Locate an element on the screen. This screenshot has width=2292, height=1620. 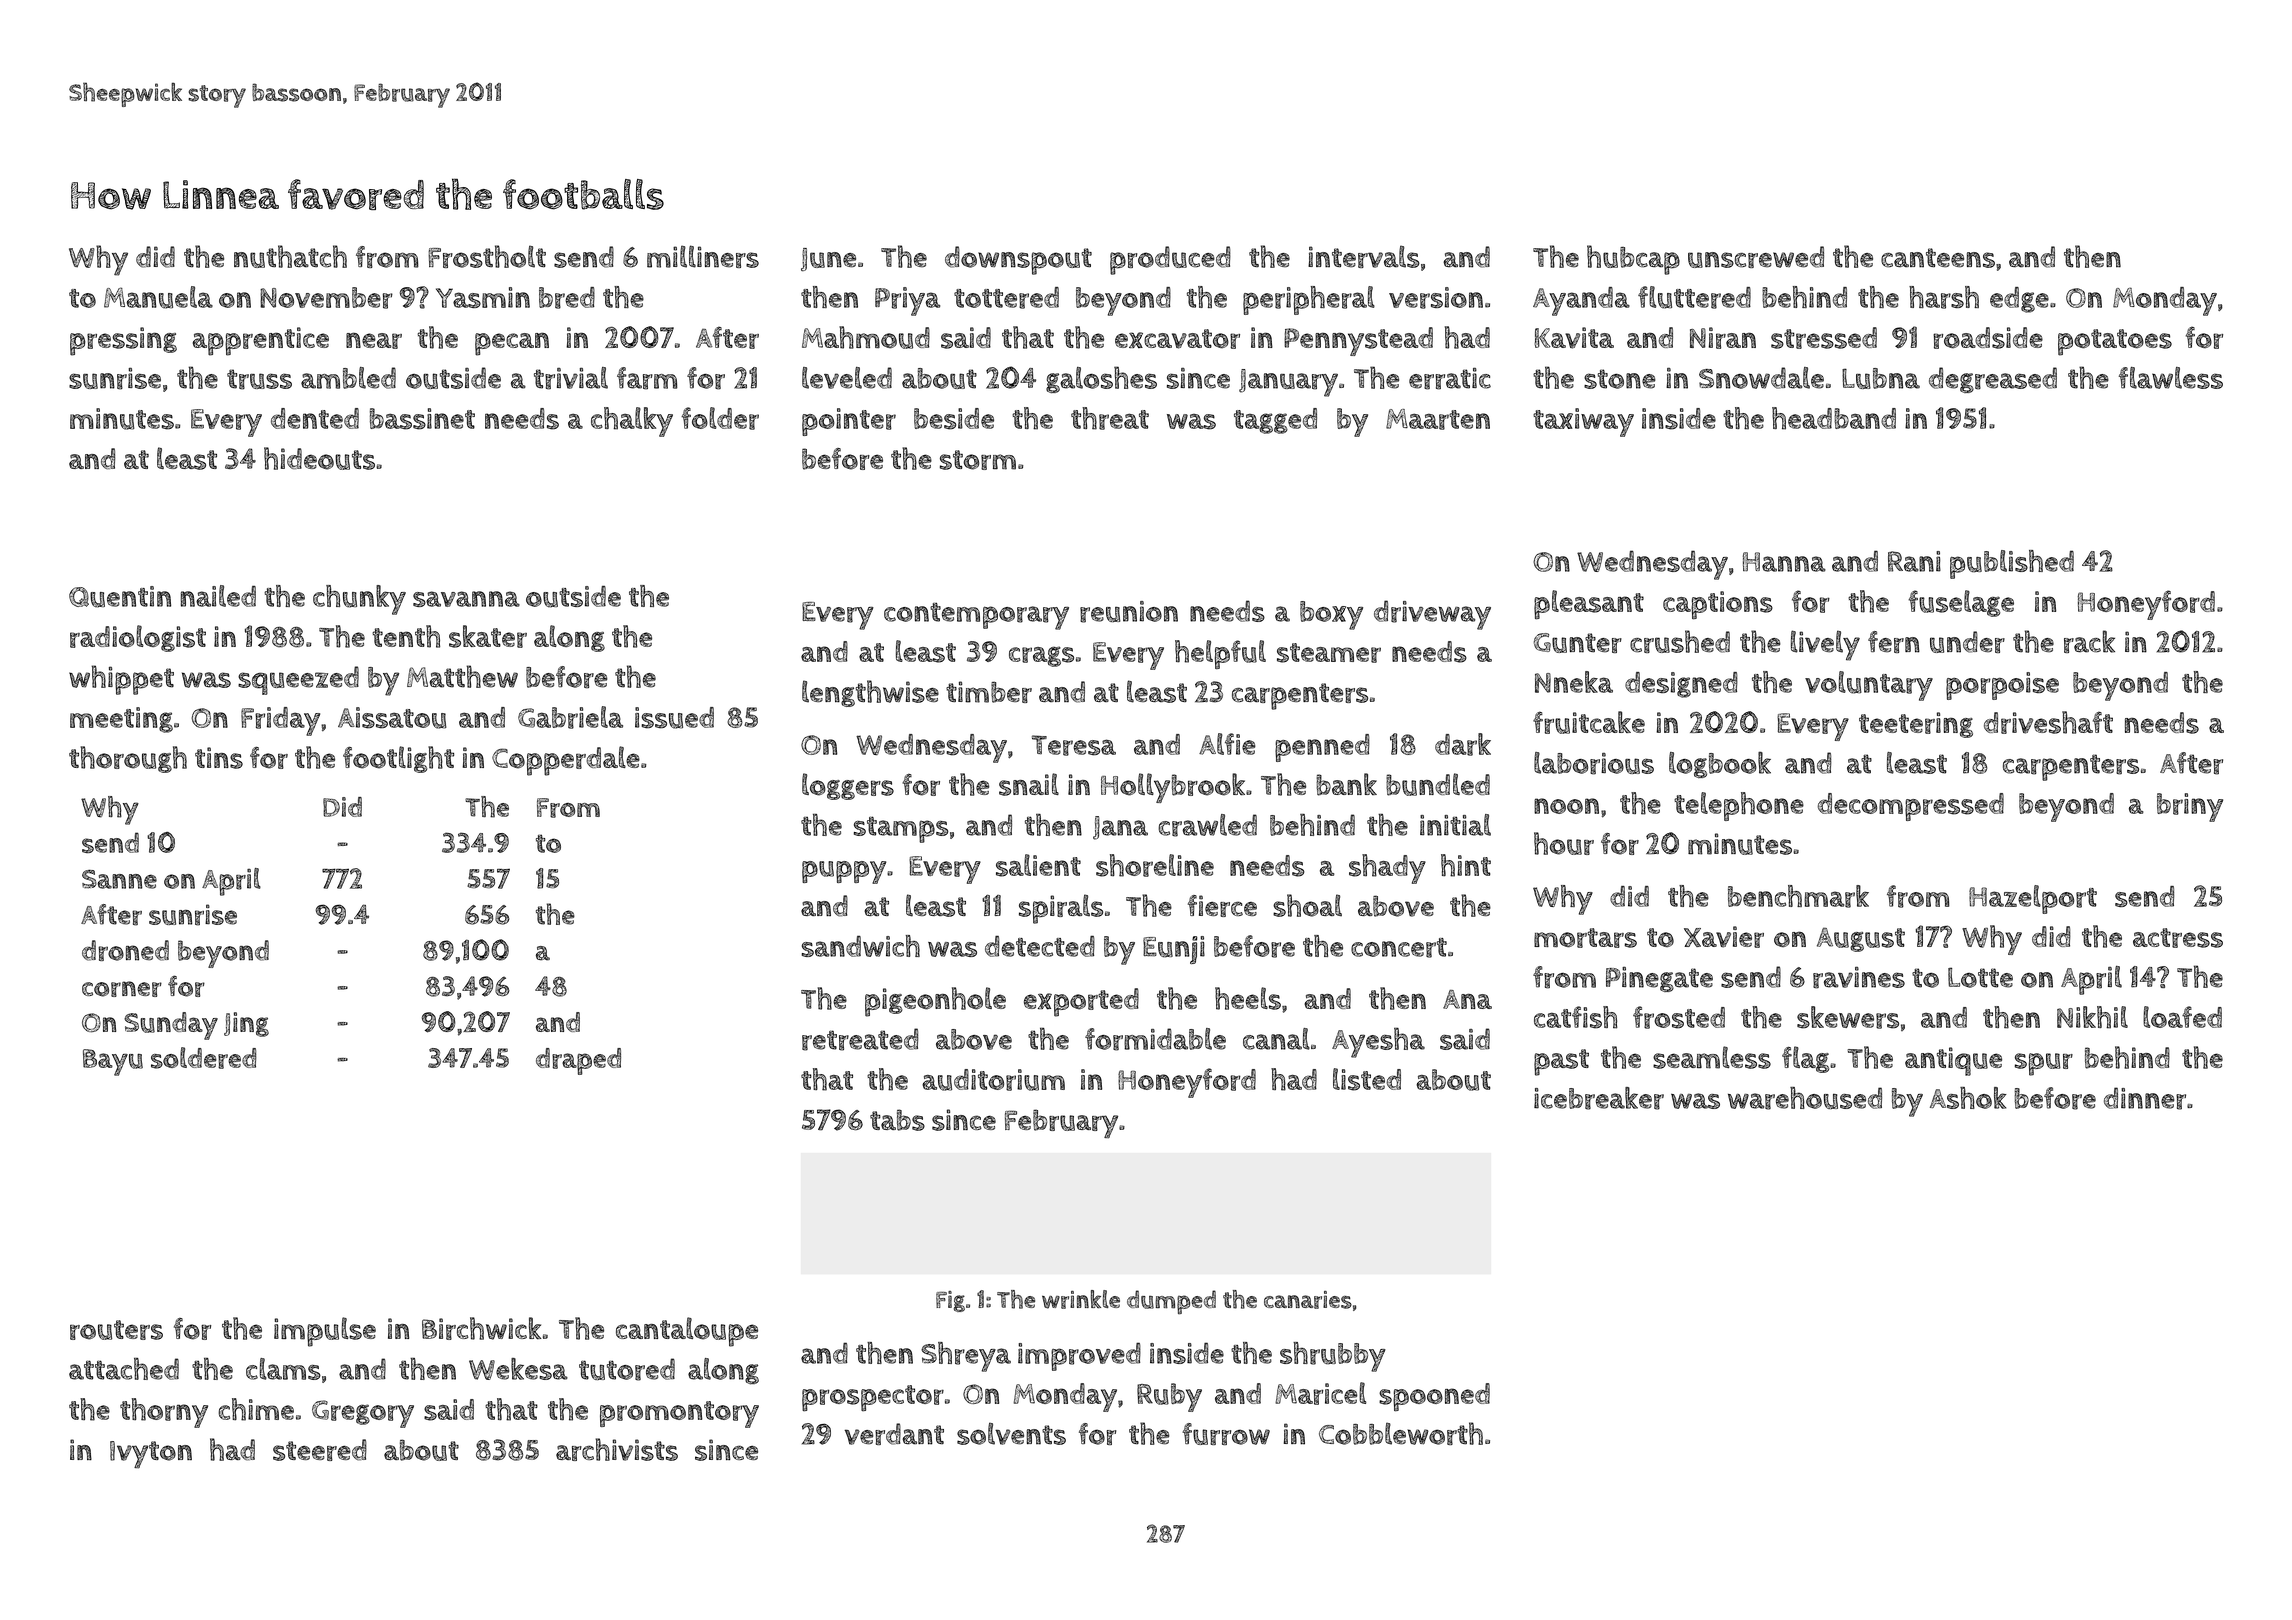
decompressed is located at coordinates (1911, 807).
